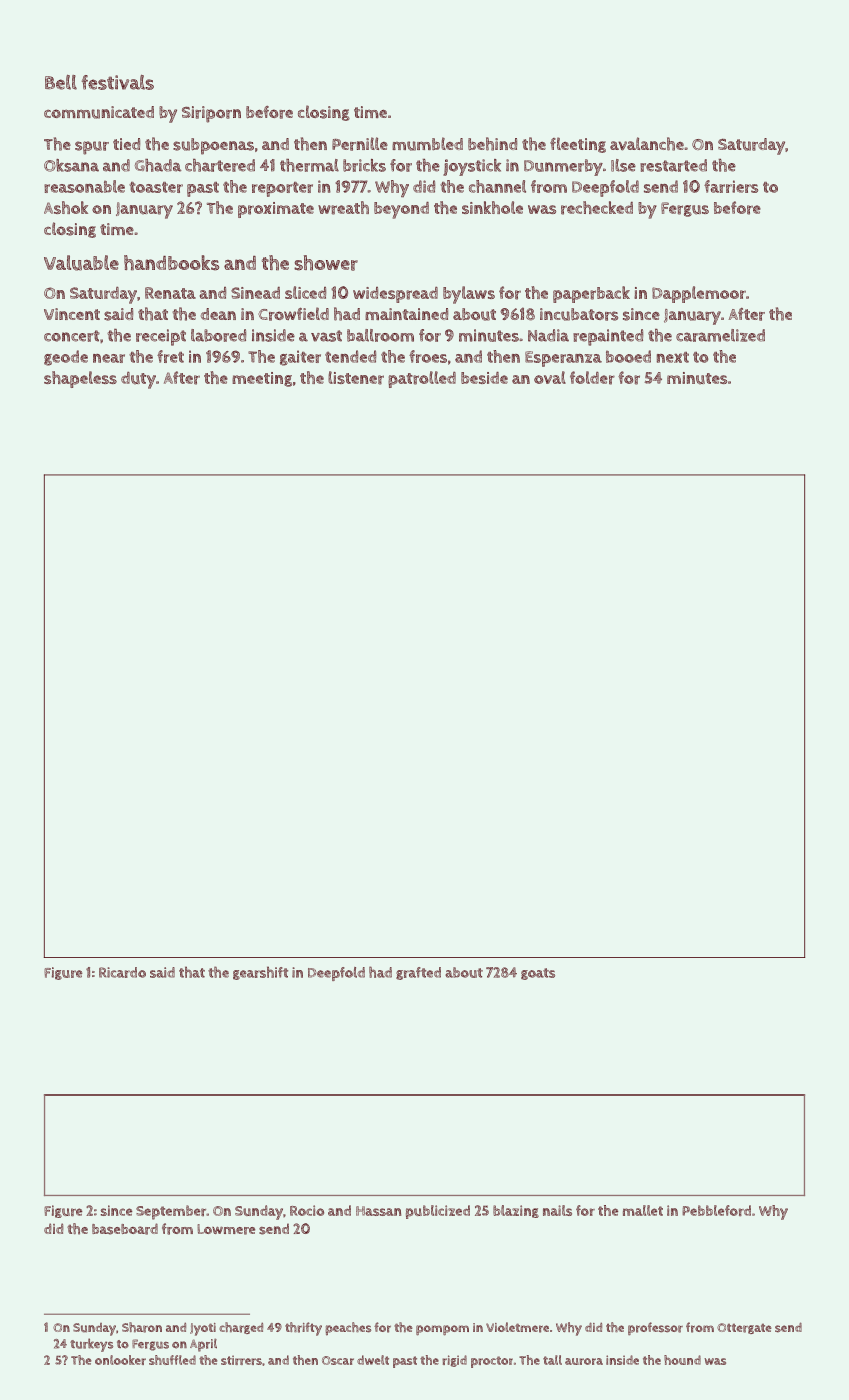  I want to click on Oksana, so click(71, 165).
